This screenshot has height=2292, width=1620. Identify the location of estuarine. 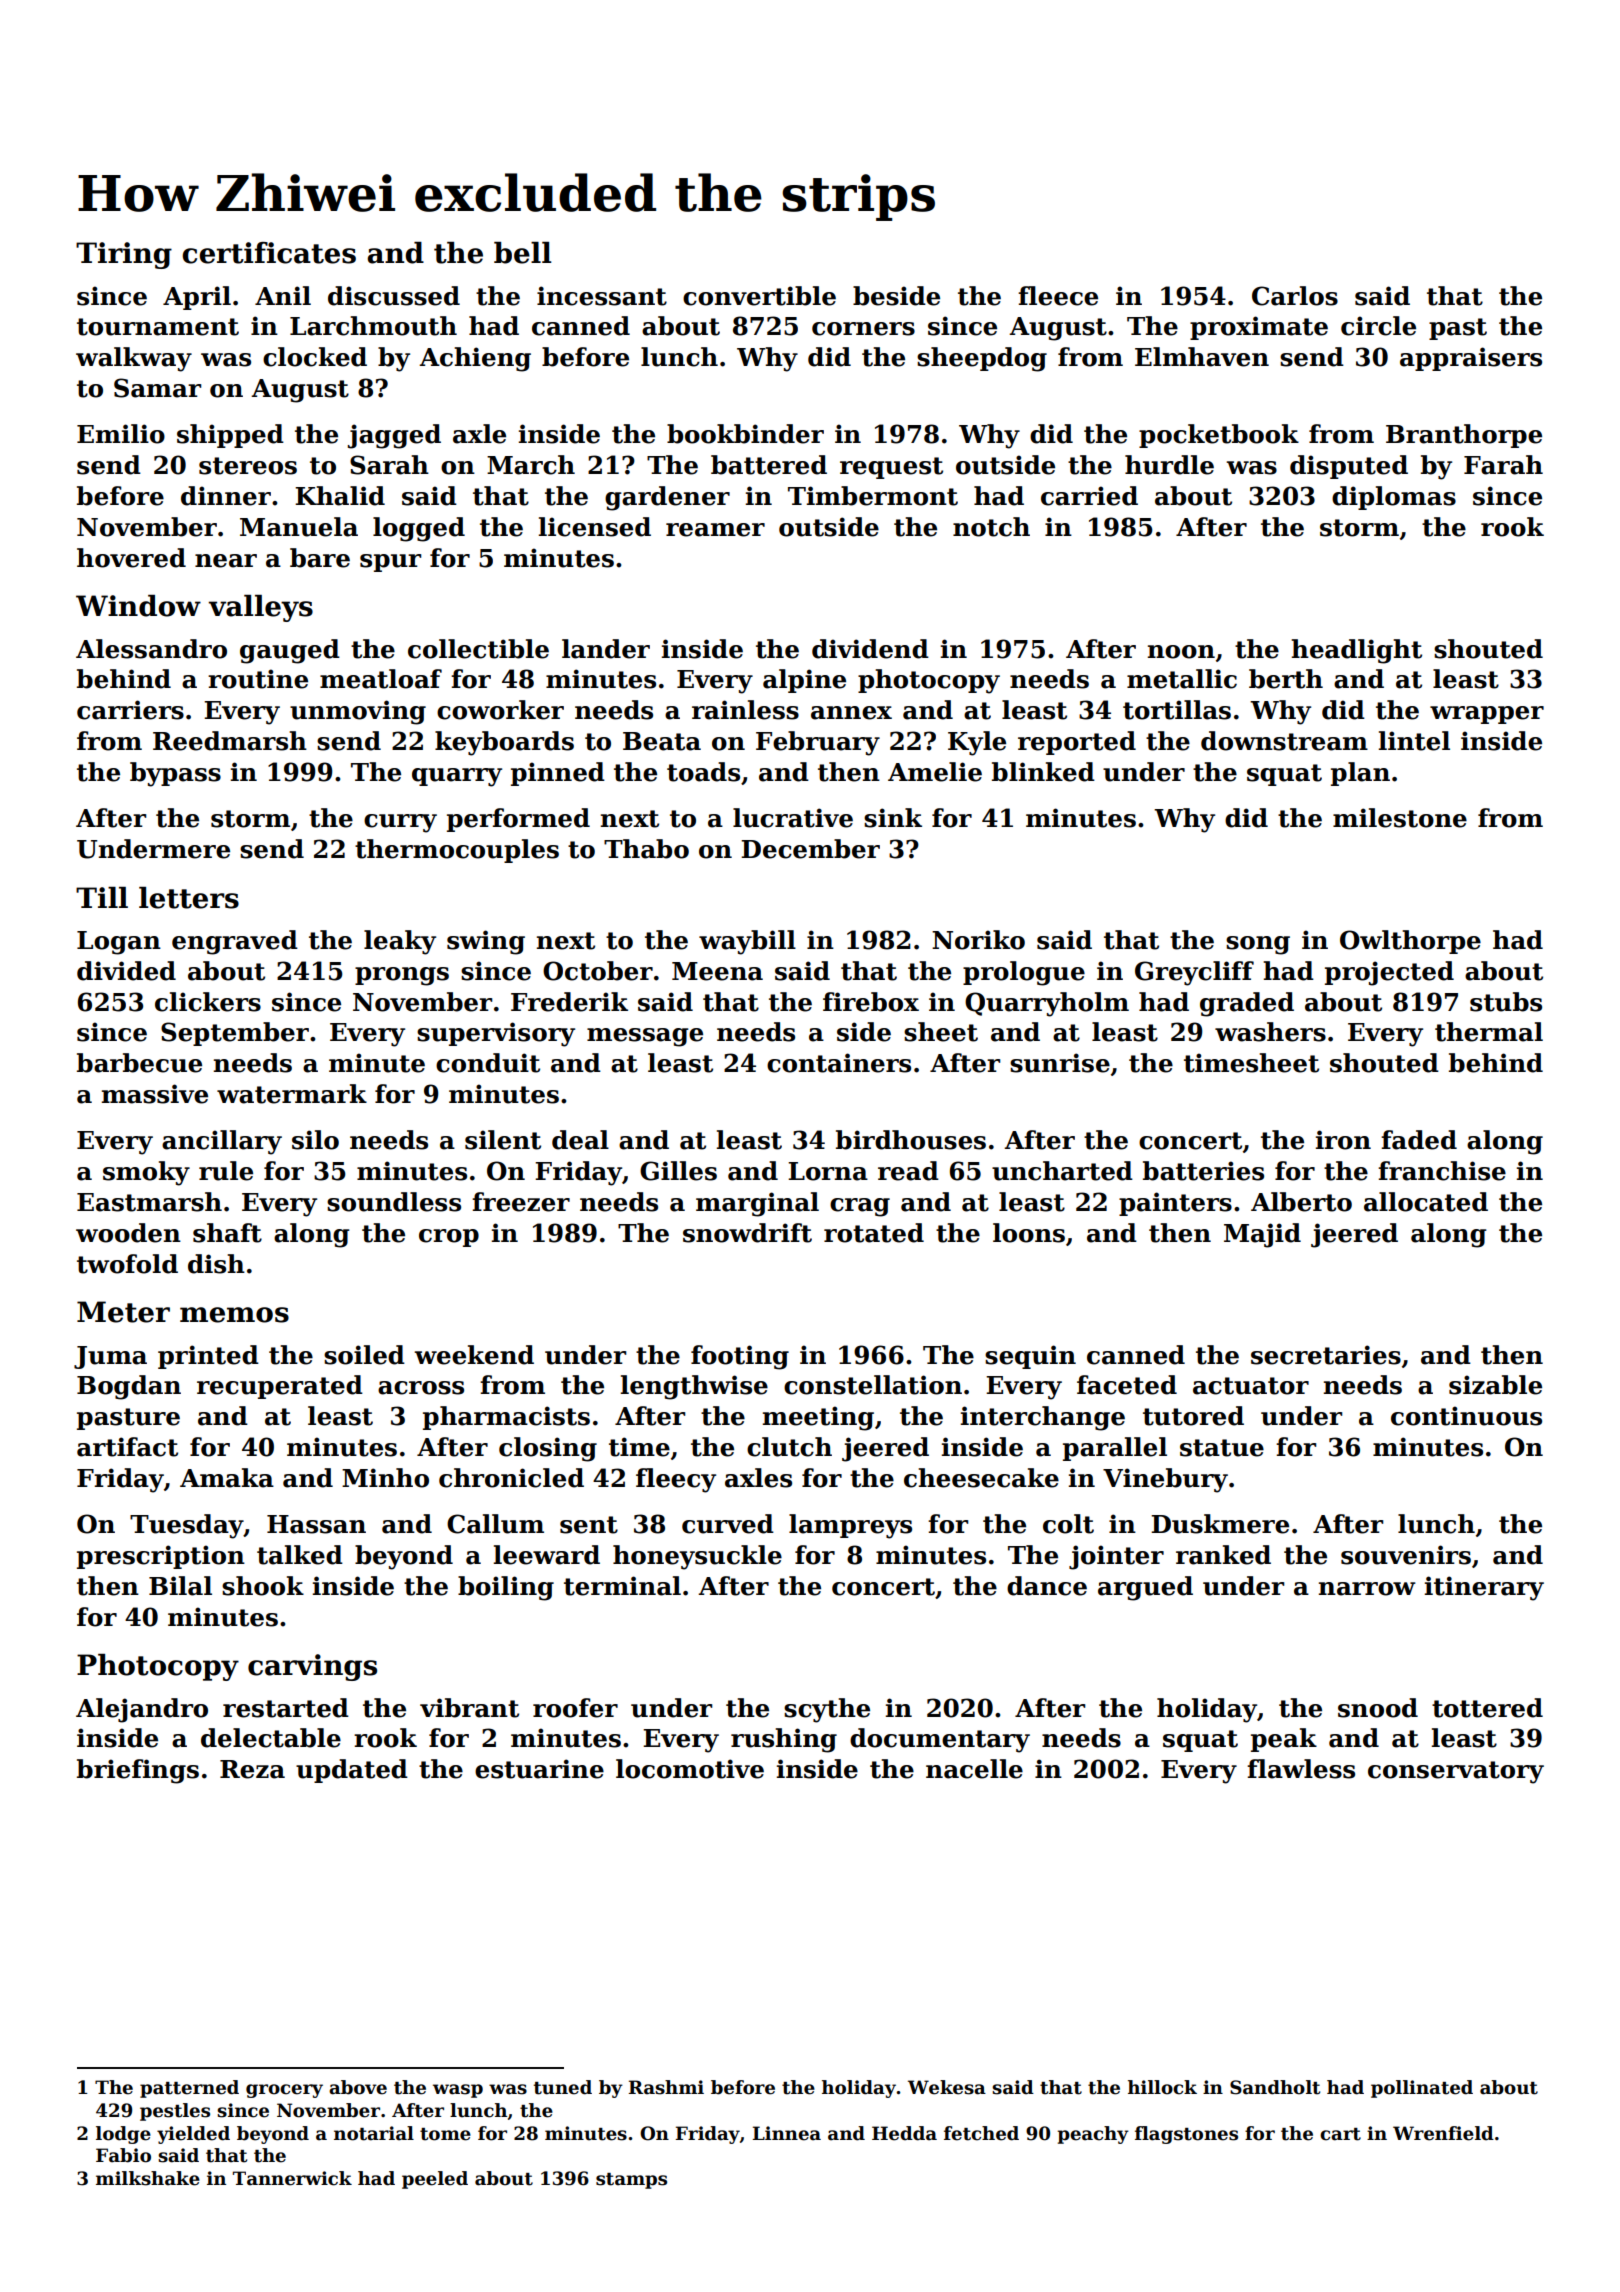
(539, 1769).
